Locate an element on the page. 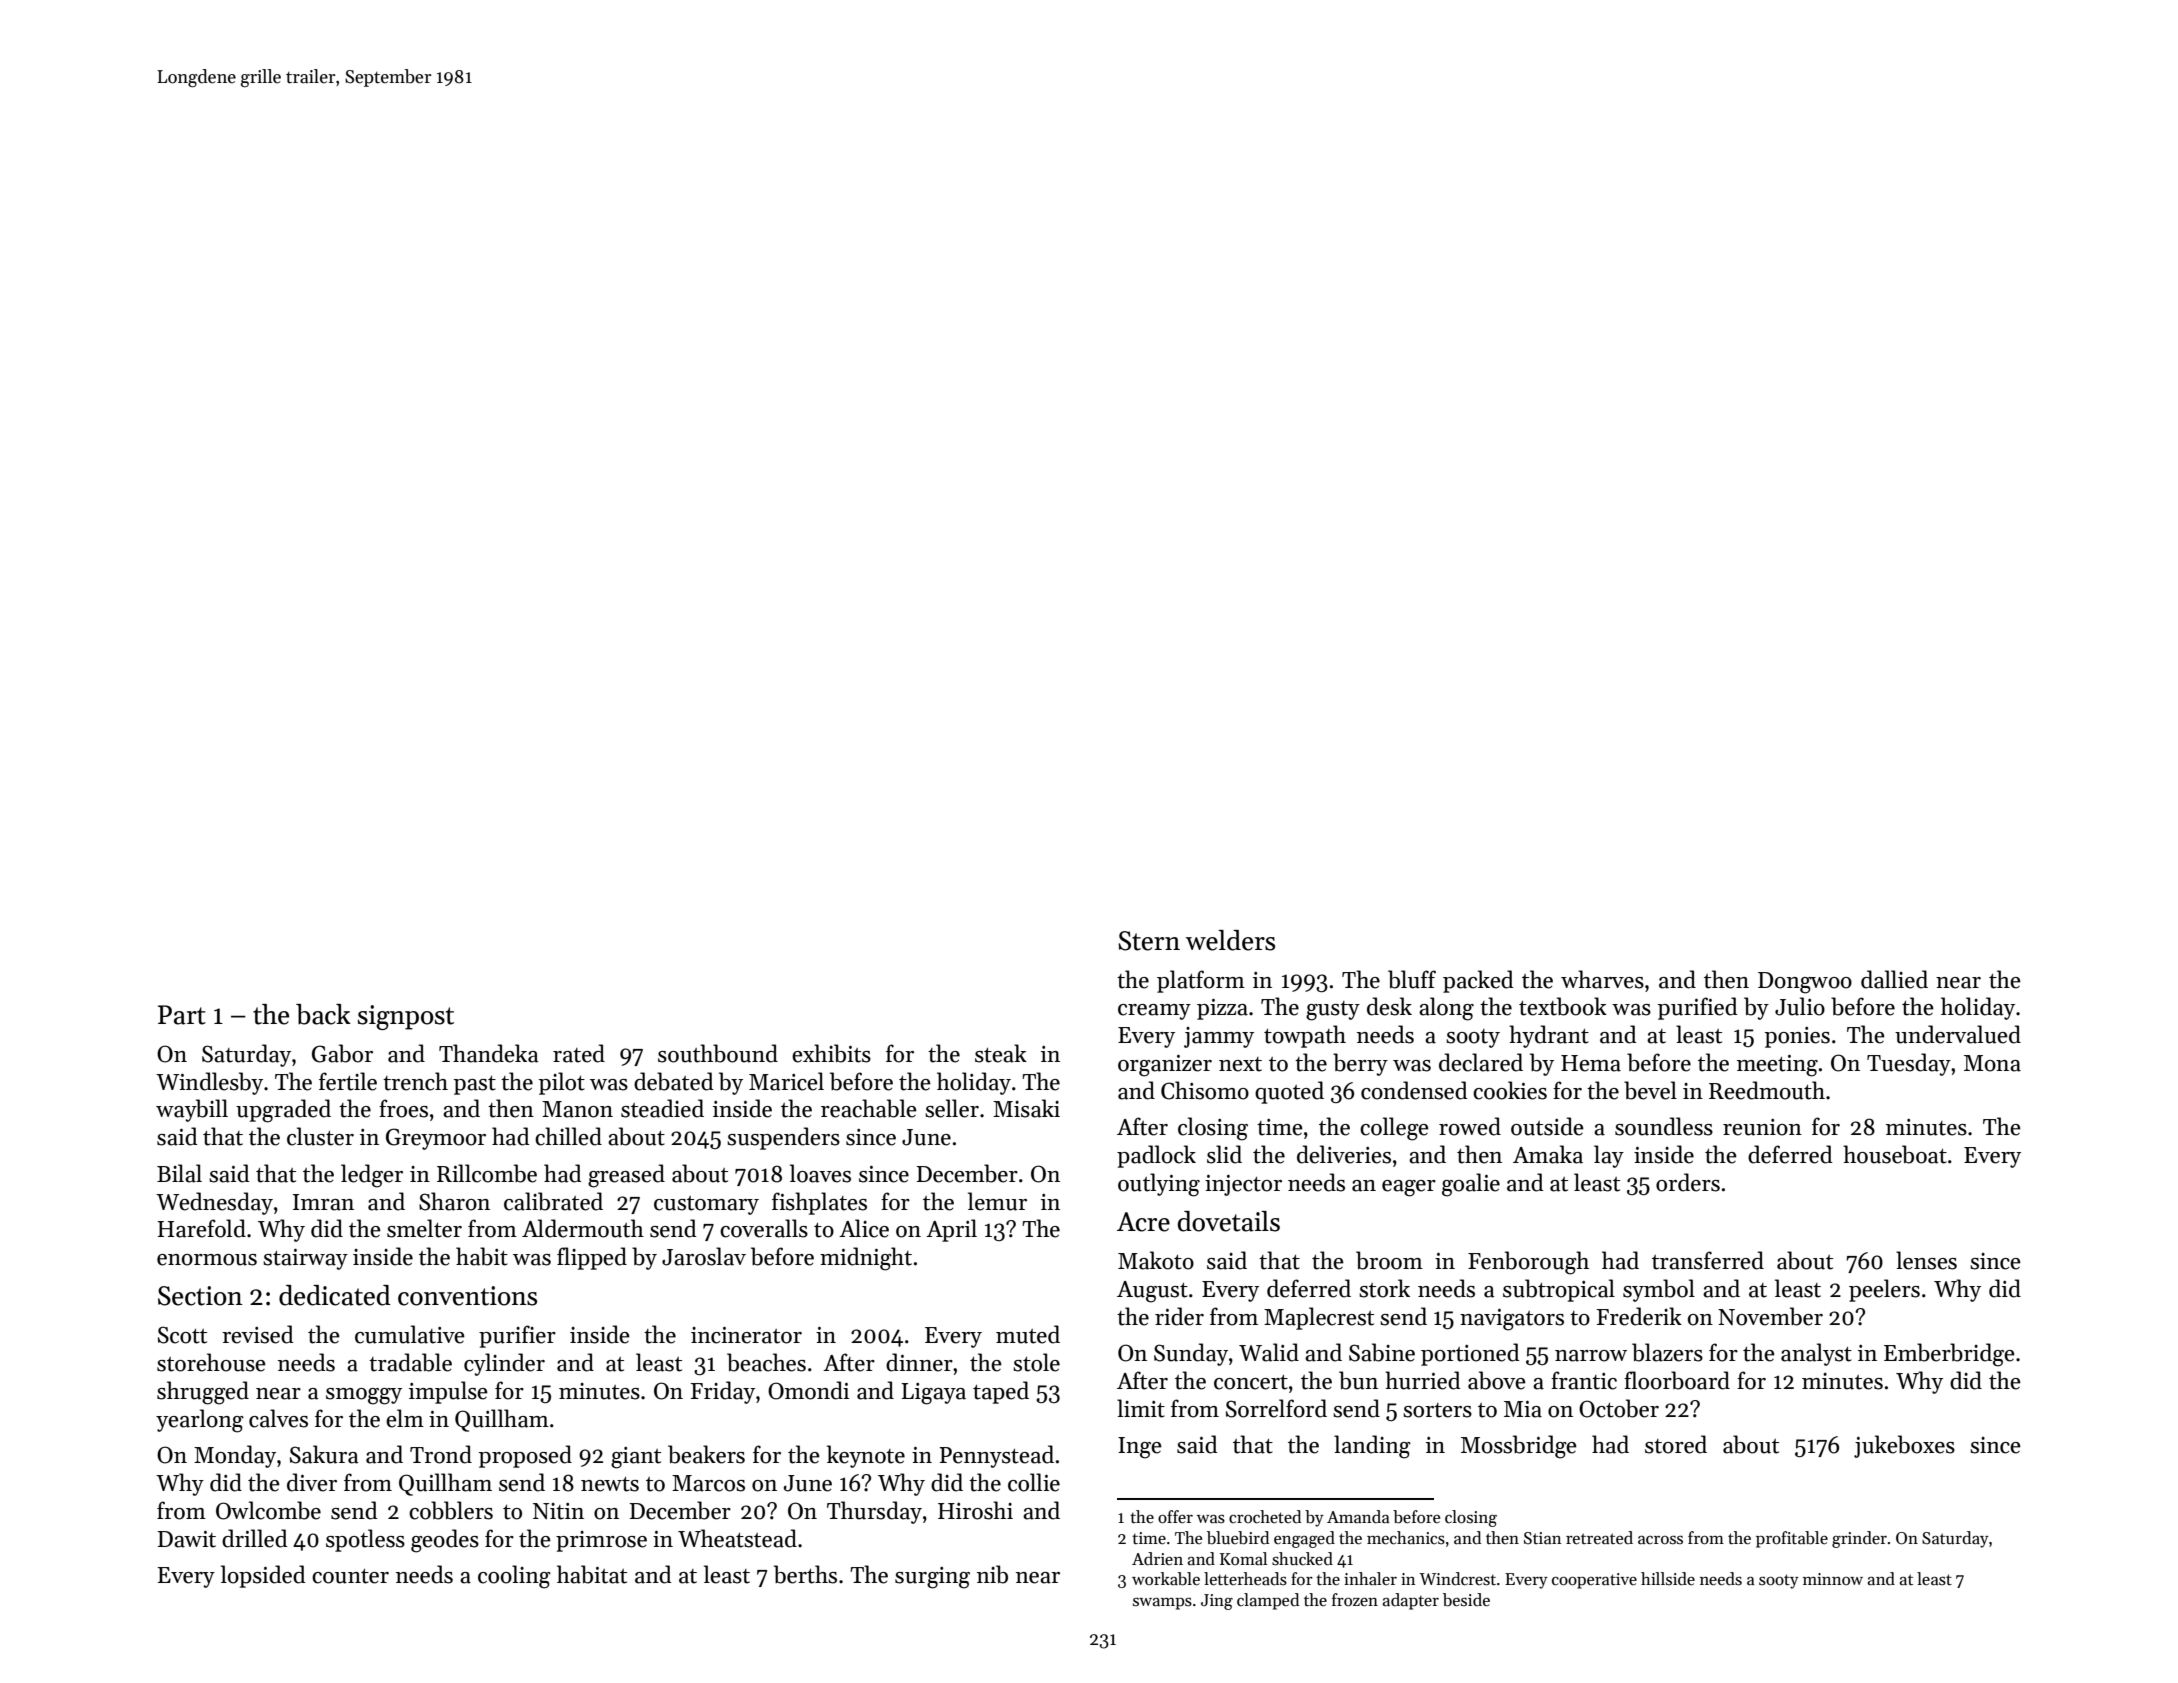  Part is located at coordinates (182, 1015).
